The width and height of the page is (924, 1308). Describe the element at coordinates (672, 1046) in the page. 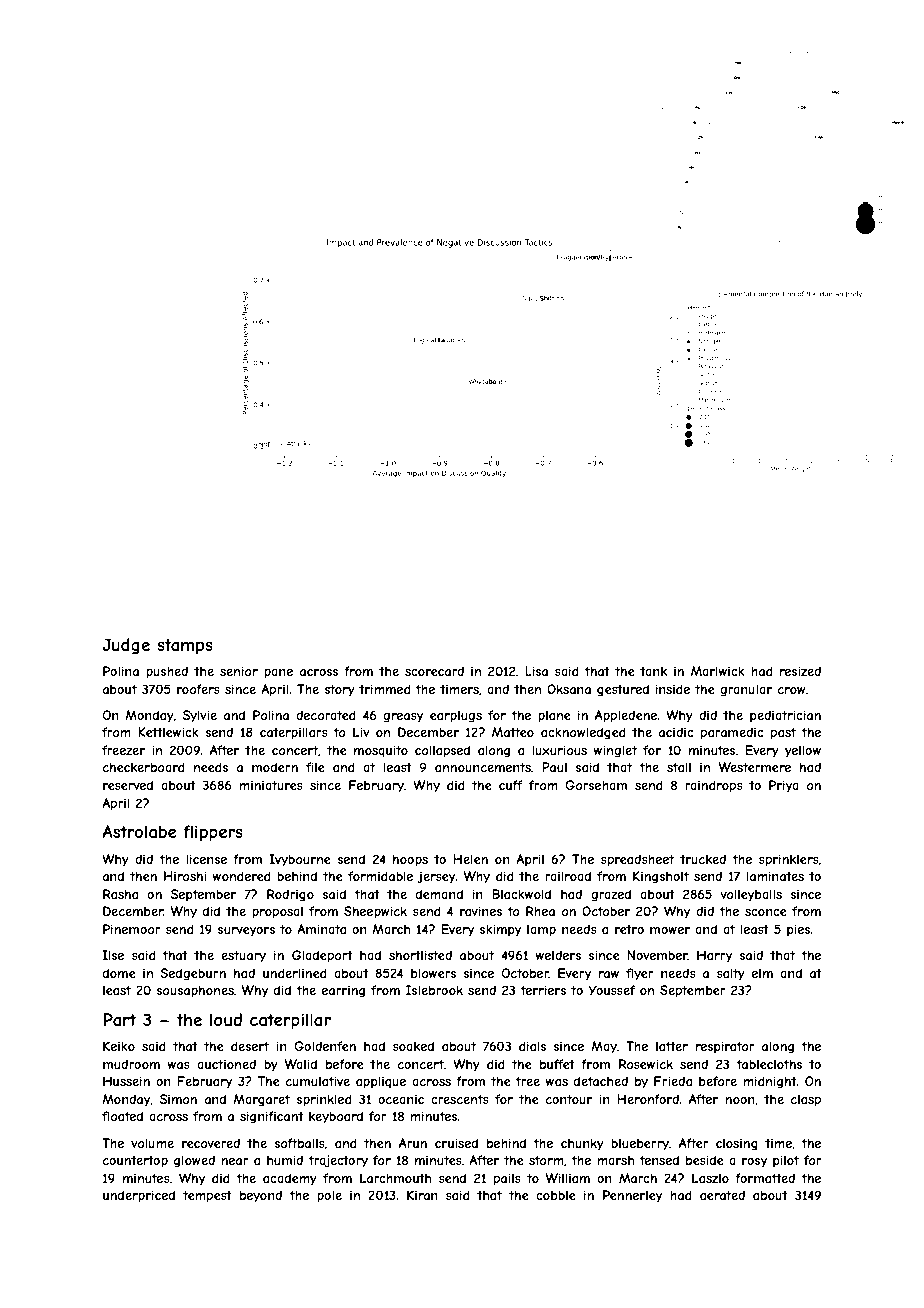

I see `latter` at that location.
